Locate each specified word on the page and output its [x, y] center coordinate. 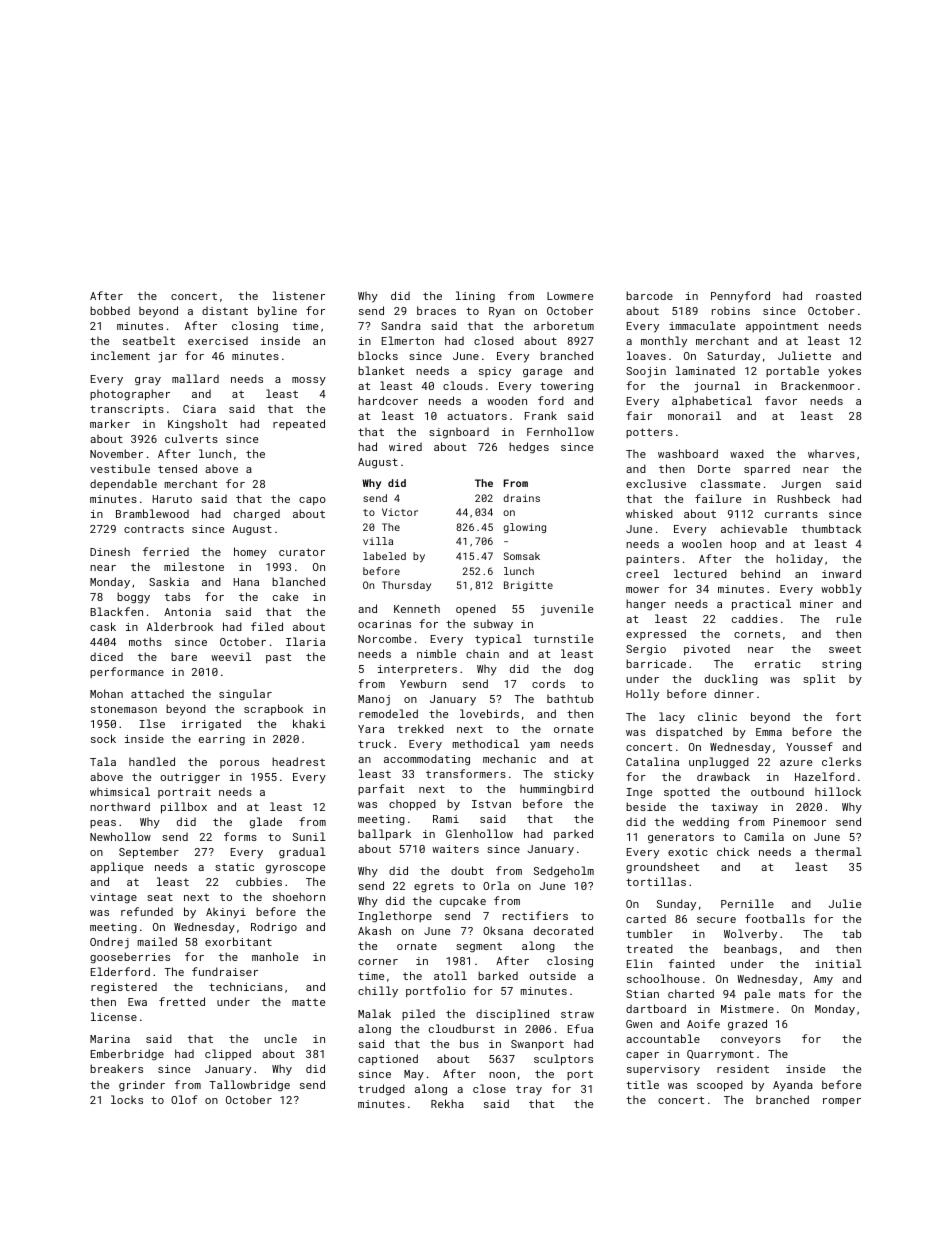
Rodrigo [274, 928]
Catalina [652, 761]
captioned [388, 1059]
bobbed [110, 310]
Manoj [374, 700]
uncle [281, 1038]
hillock [838, 791]
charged [257, 515]
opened [476, 609]
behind [760, 573]
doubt [467, 870]
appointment [782, 327]
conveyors [751, 1041]
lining [475, 297]
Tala [103, 761]
